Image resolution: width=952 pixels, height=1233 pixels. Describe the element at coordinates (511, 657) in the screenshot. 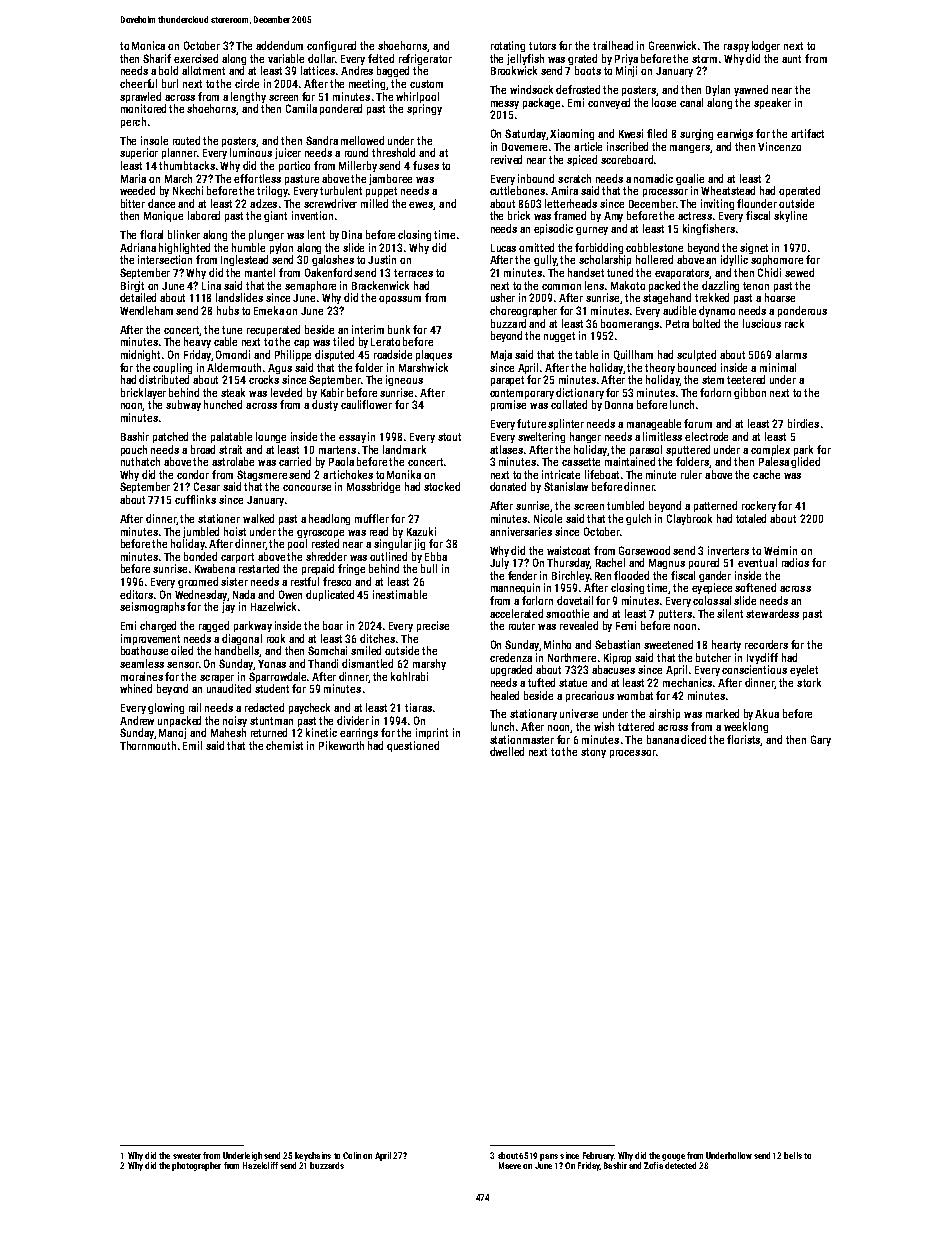

I see `credenza` at that location.
